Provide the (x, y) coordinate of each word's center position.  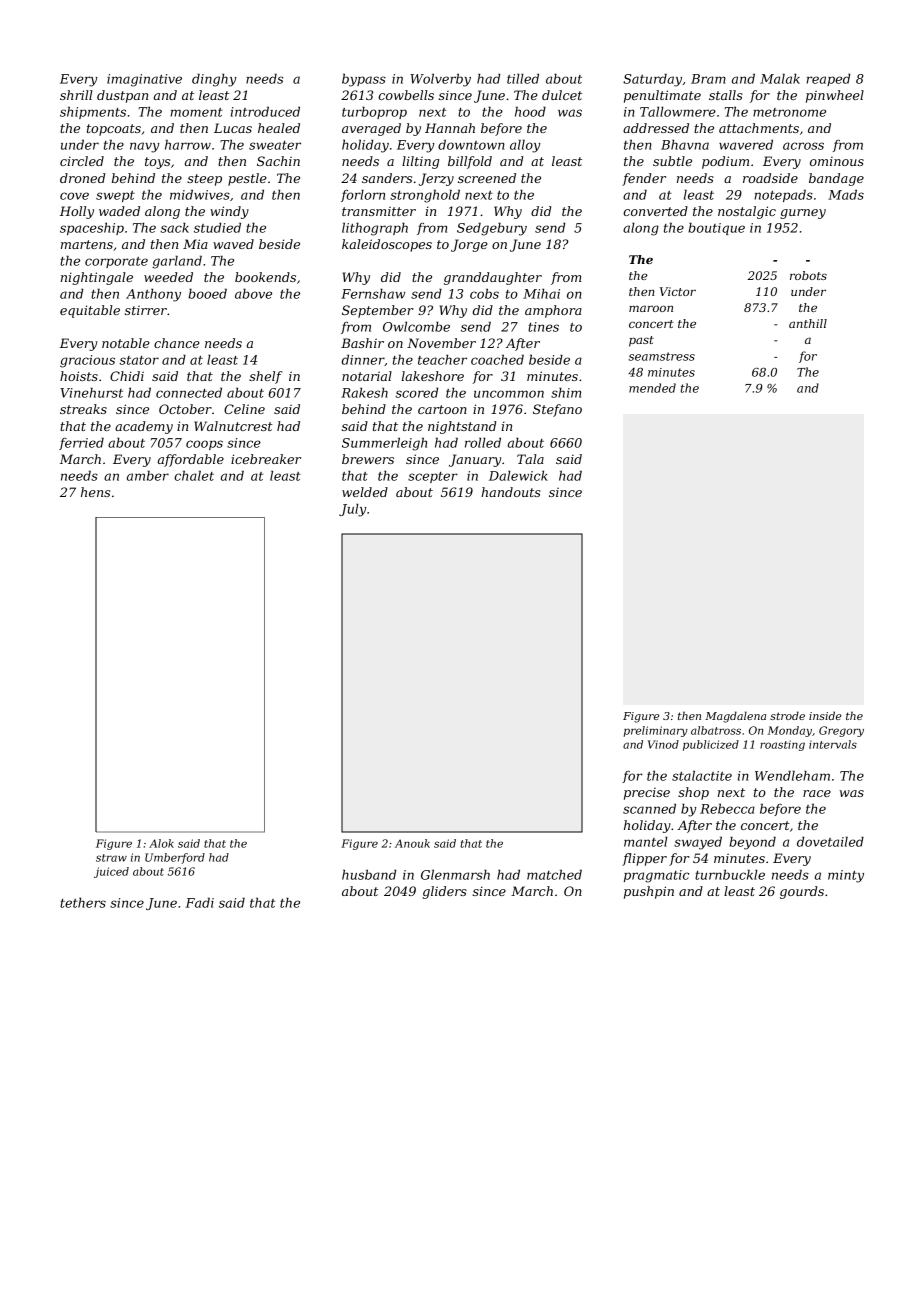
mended (652, 388)
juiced (111, 872)
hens (95, 492)
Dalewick (518, 475)
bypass (364, 80)
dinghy (214, 80)
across (803, 146)
